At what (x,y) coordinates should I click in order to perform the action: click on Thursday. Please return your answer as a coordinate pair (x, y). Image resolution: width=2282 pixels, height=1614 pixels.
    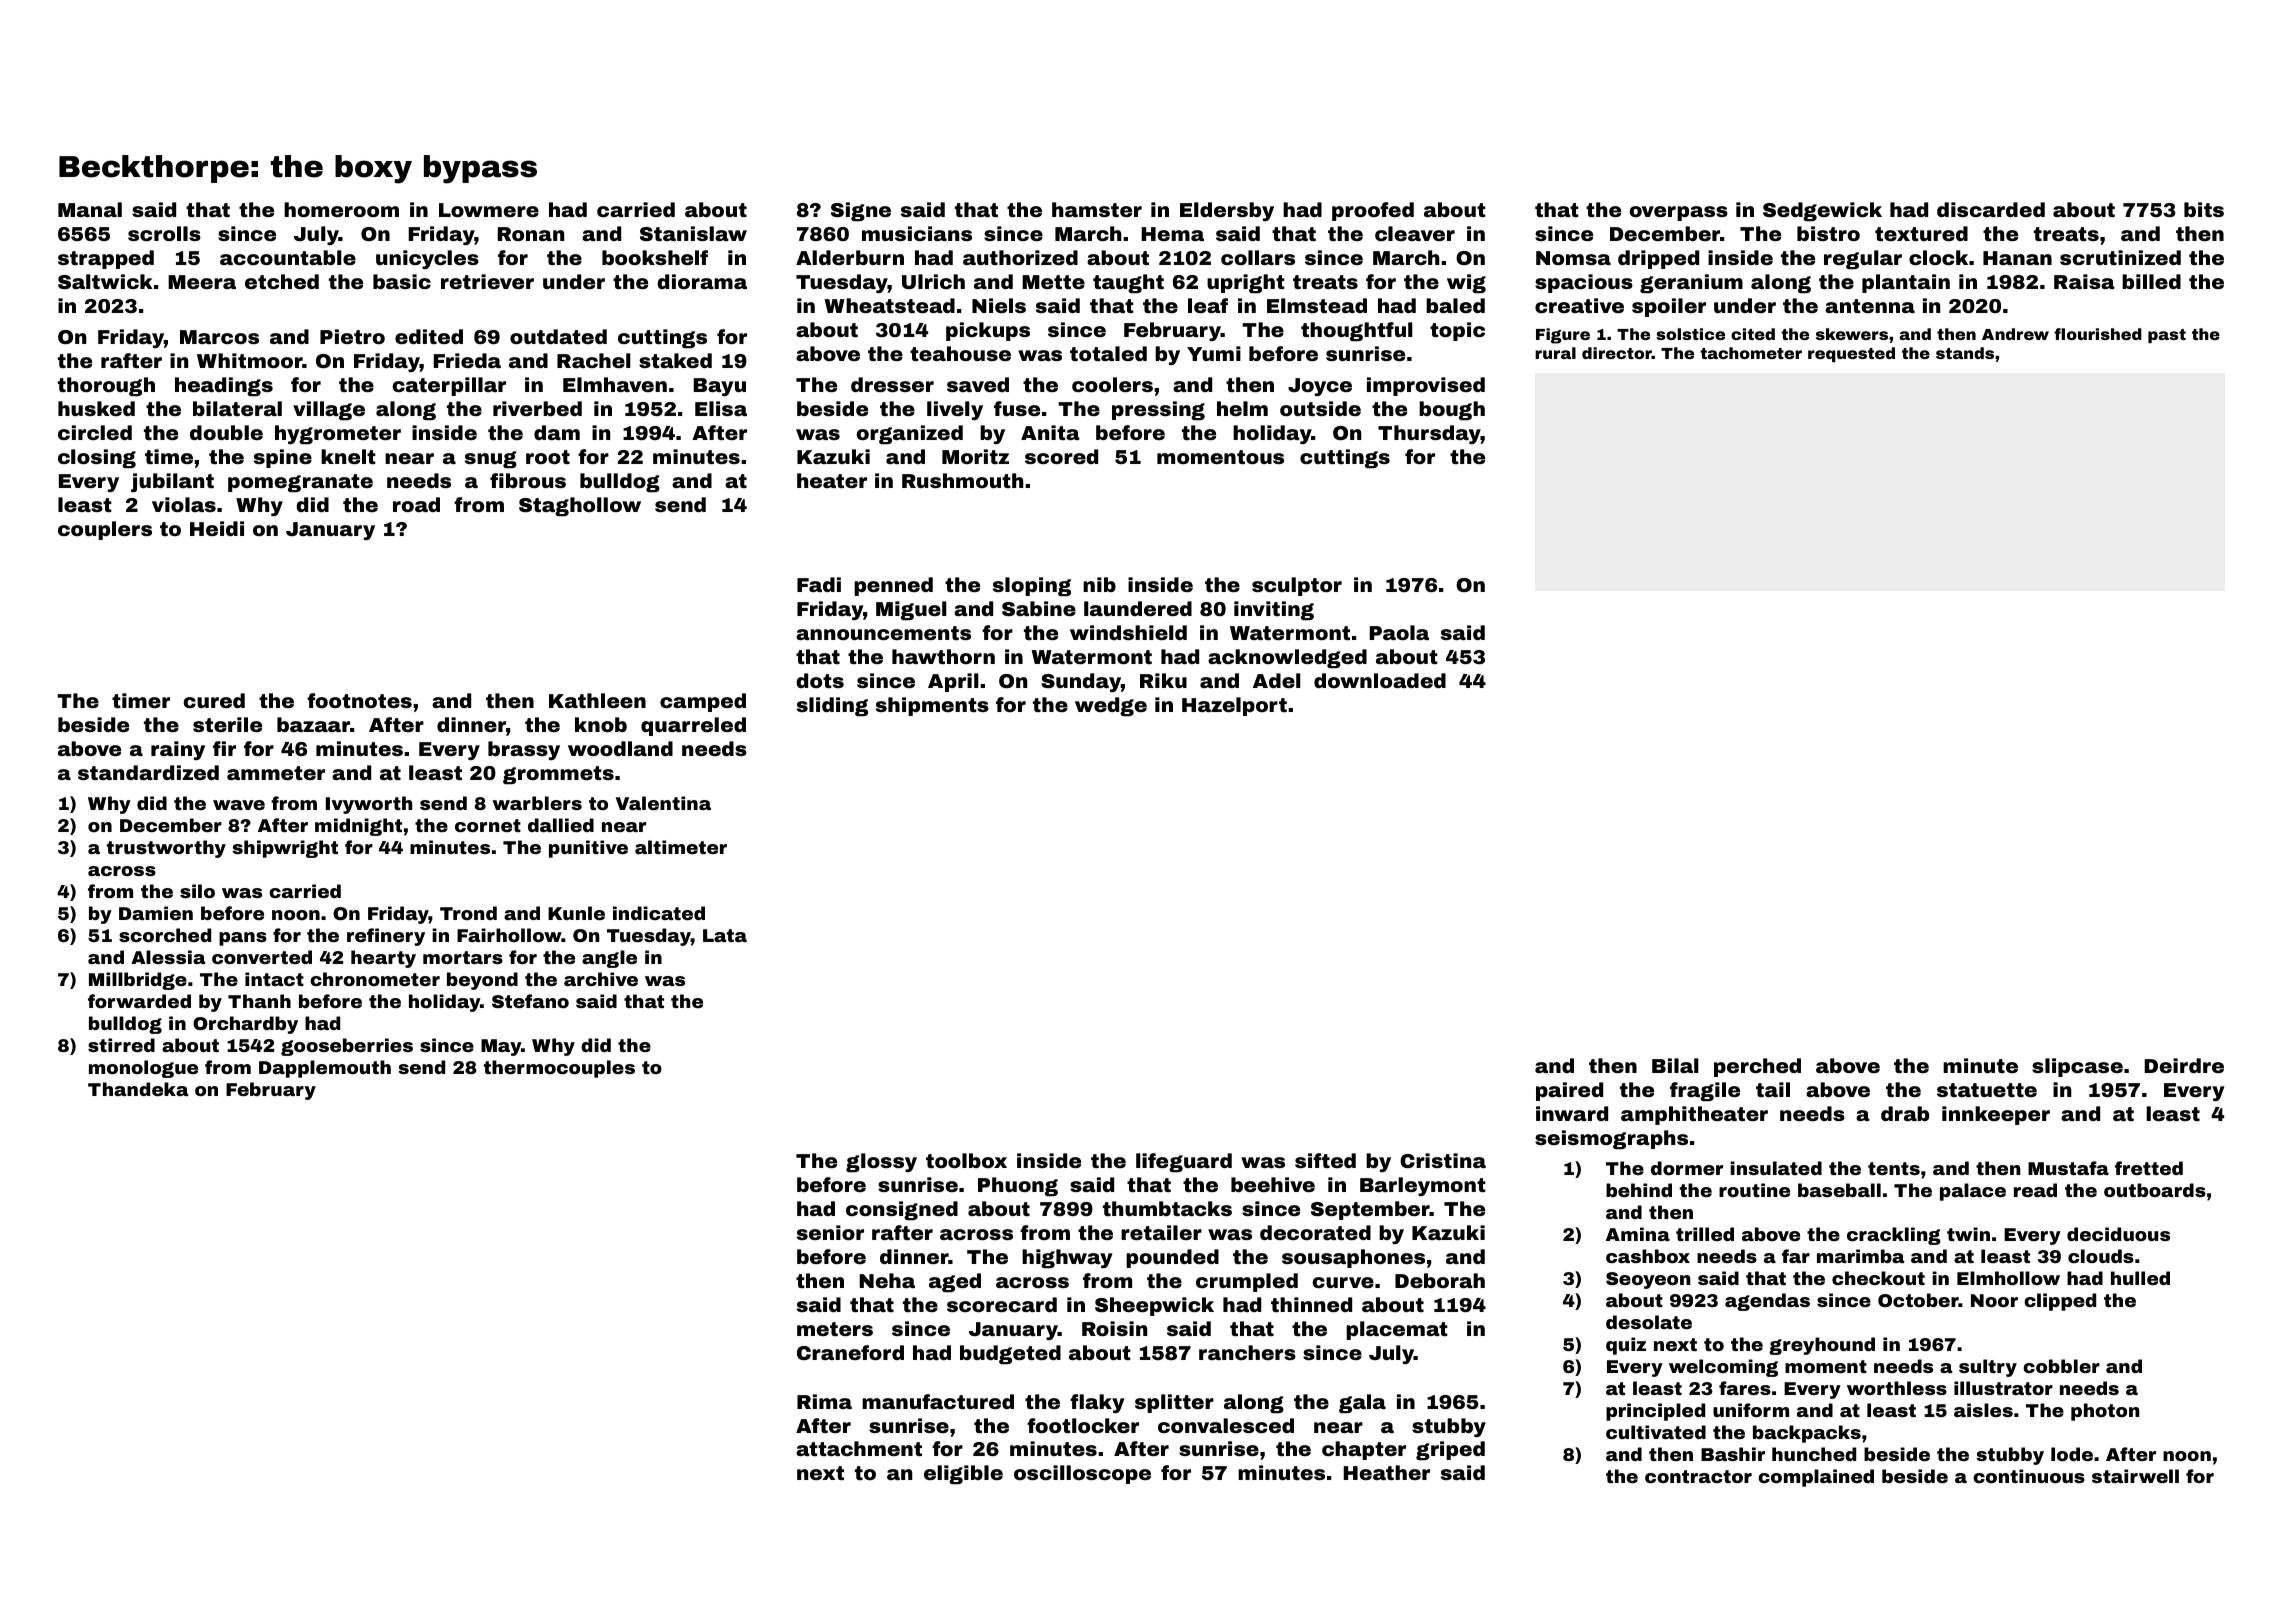
    Looking at the image, I should click on (1429, 434).
